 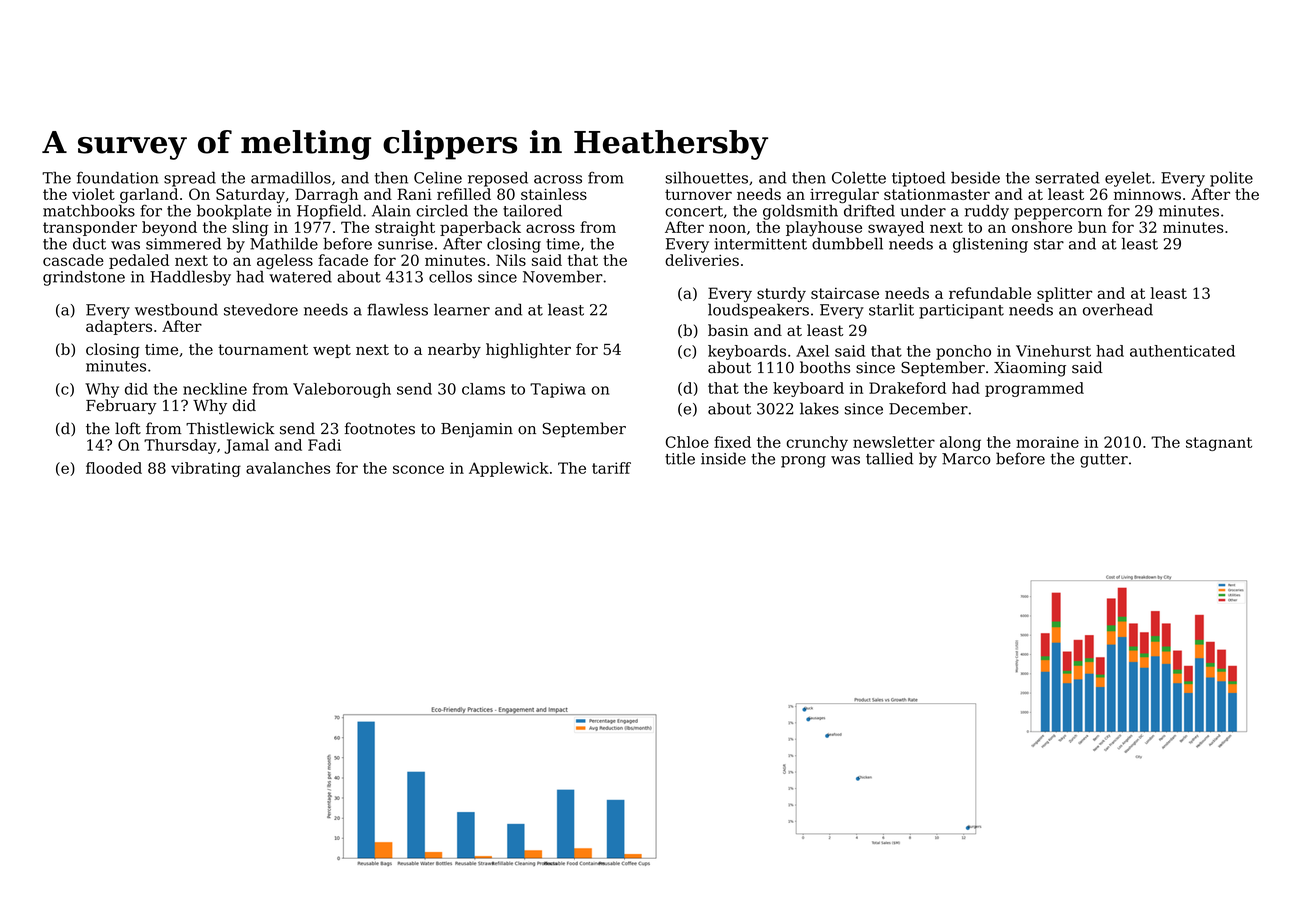 I want to click on spread, so click(x=190, y=179).
